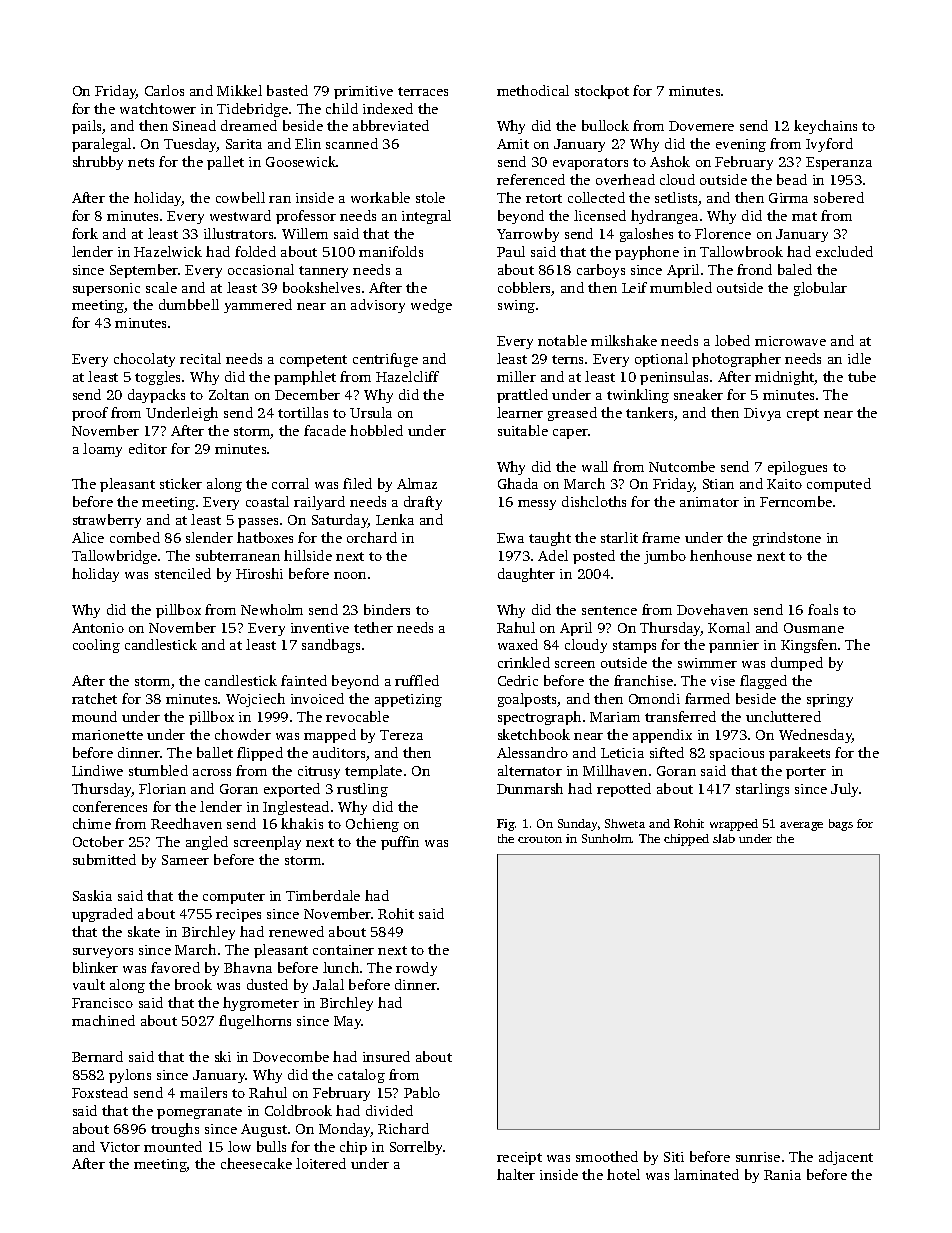 Image resolution: width=952 pixels, height=1233 pixels. I want to click on methodical, so click(533, 90).
